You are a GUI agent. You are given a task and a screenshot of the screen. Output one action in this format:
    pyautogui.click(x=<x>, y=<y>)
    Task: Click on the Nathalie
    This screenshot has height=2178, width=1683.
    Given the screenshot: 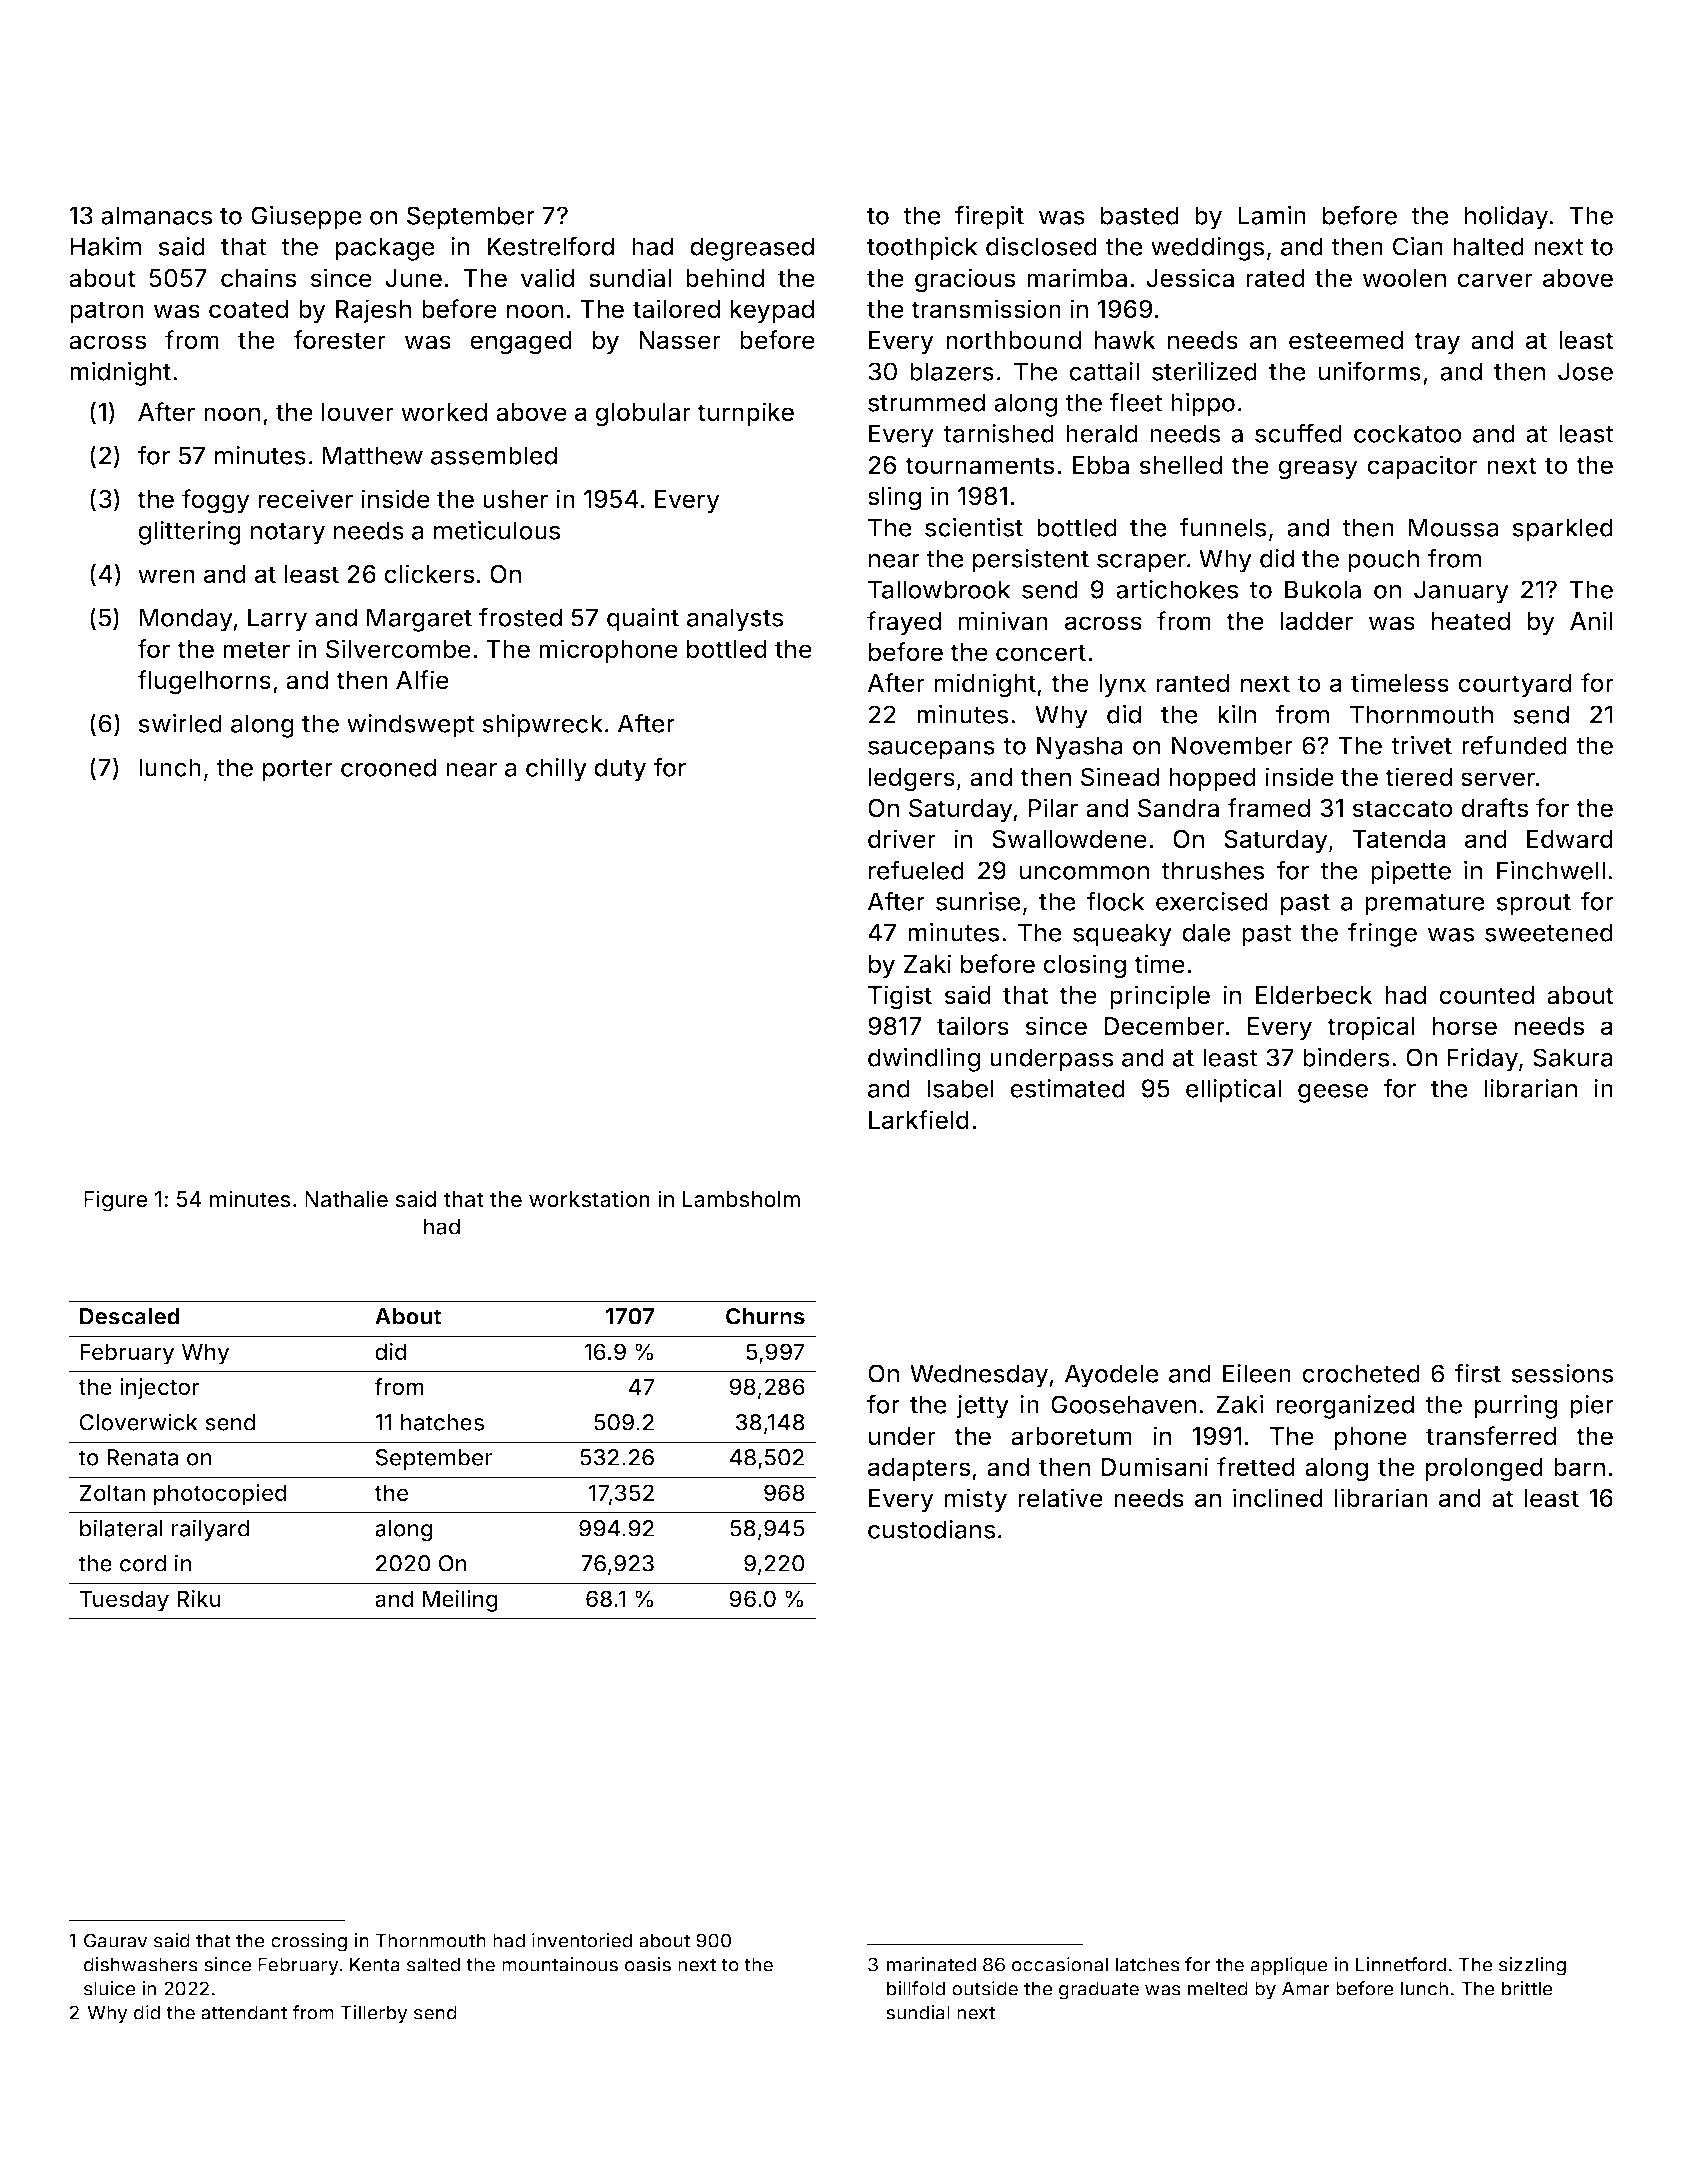 What is the action you would take?
    pyautogui.click(x=346, y=1199)
